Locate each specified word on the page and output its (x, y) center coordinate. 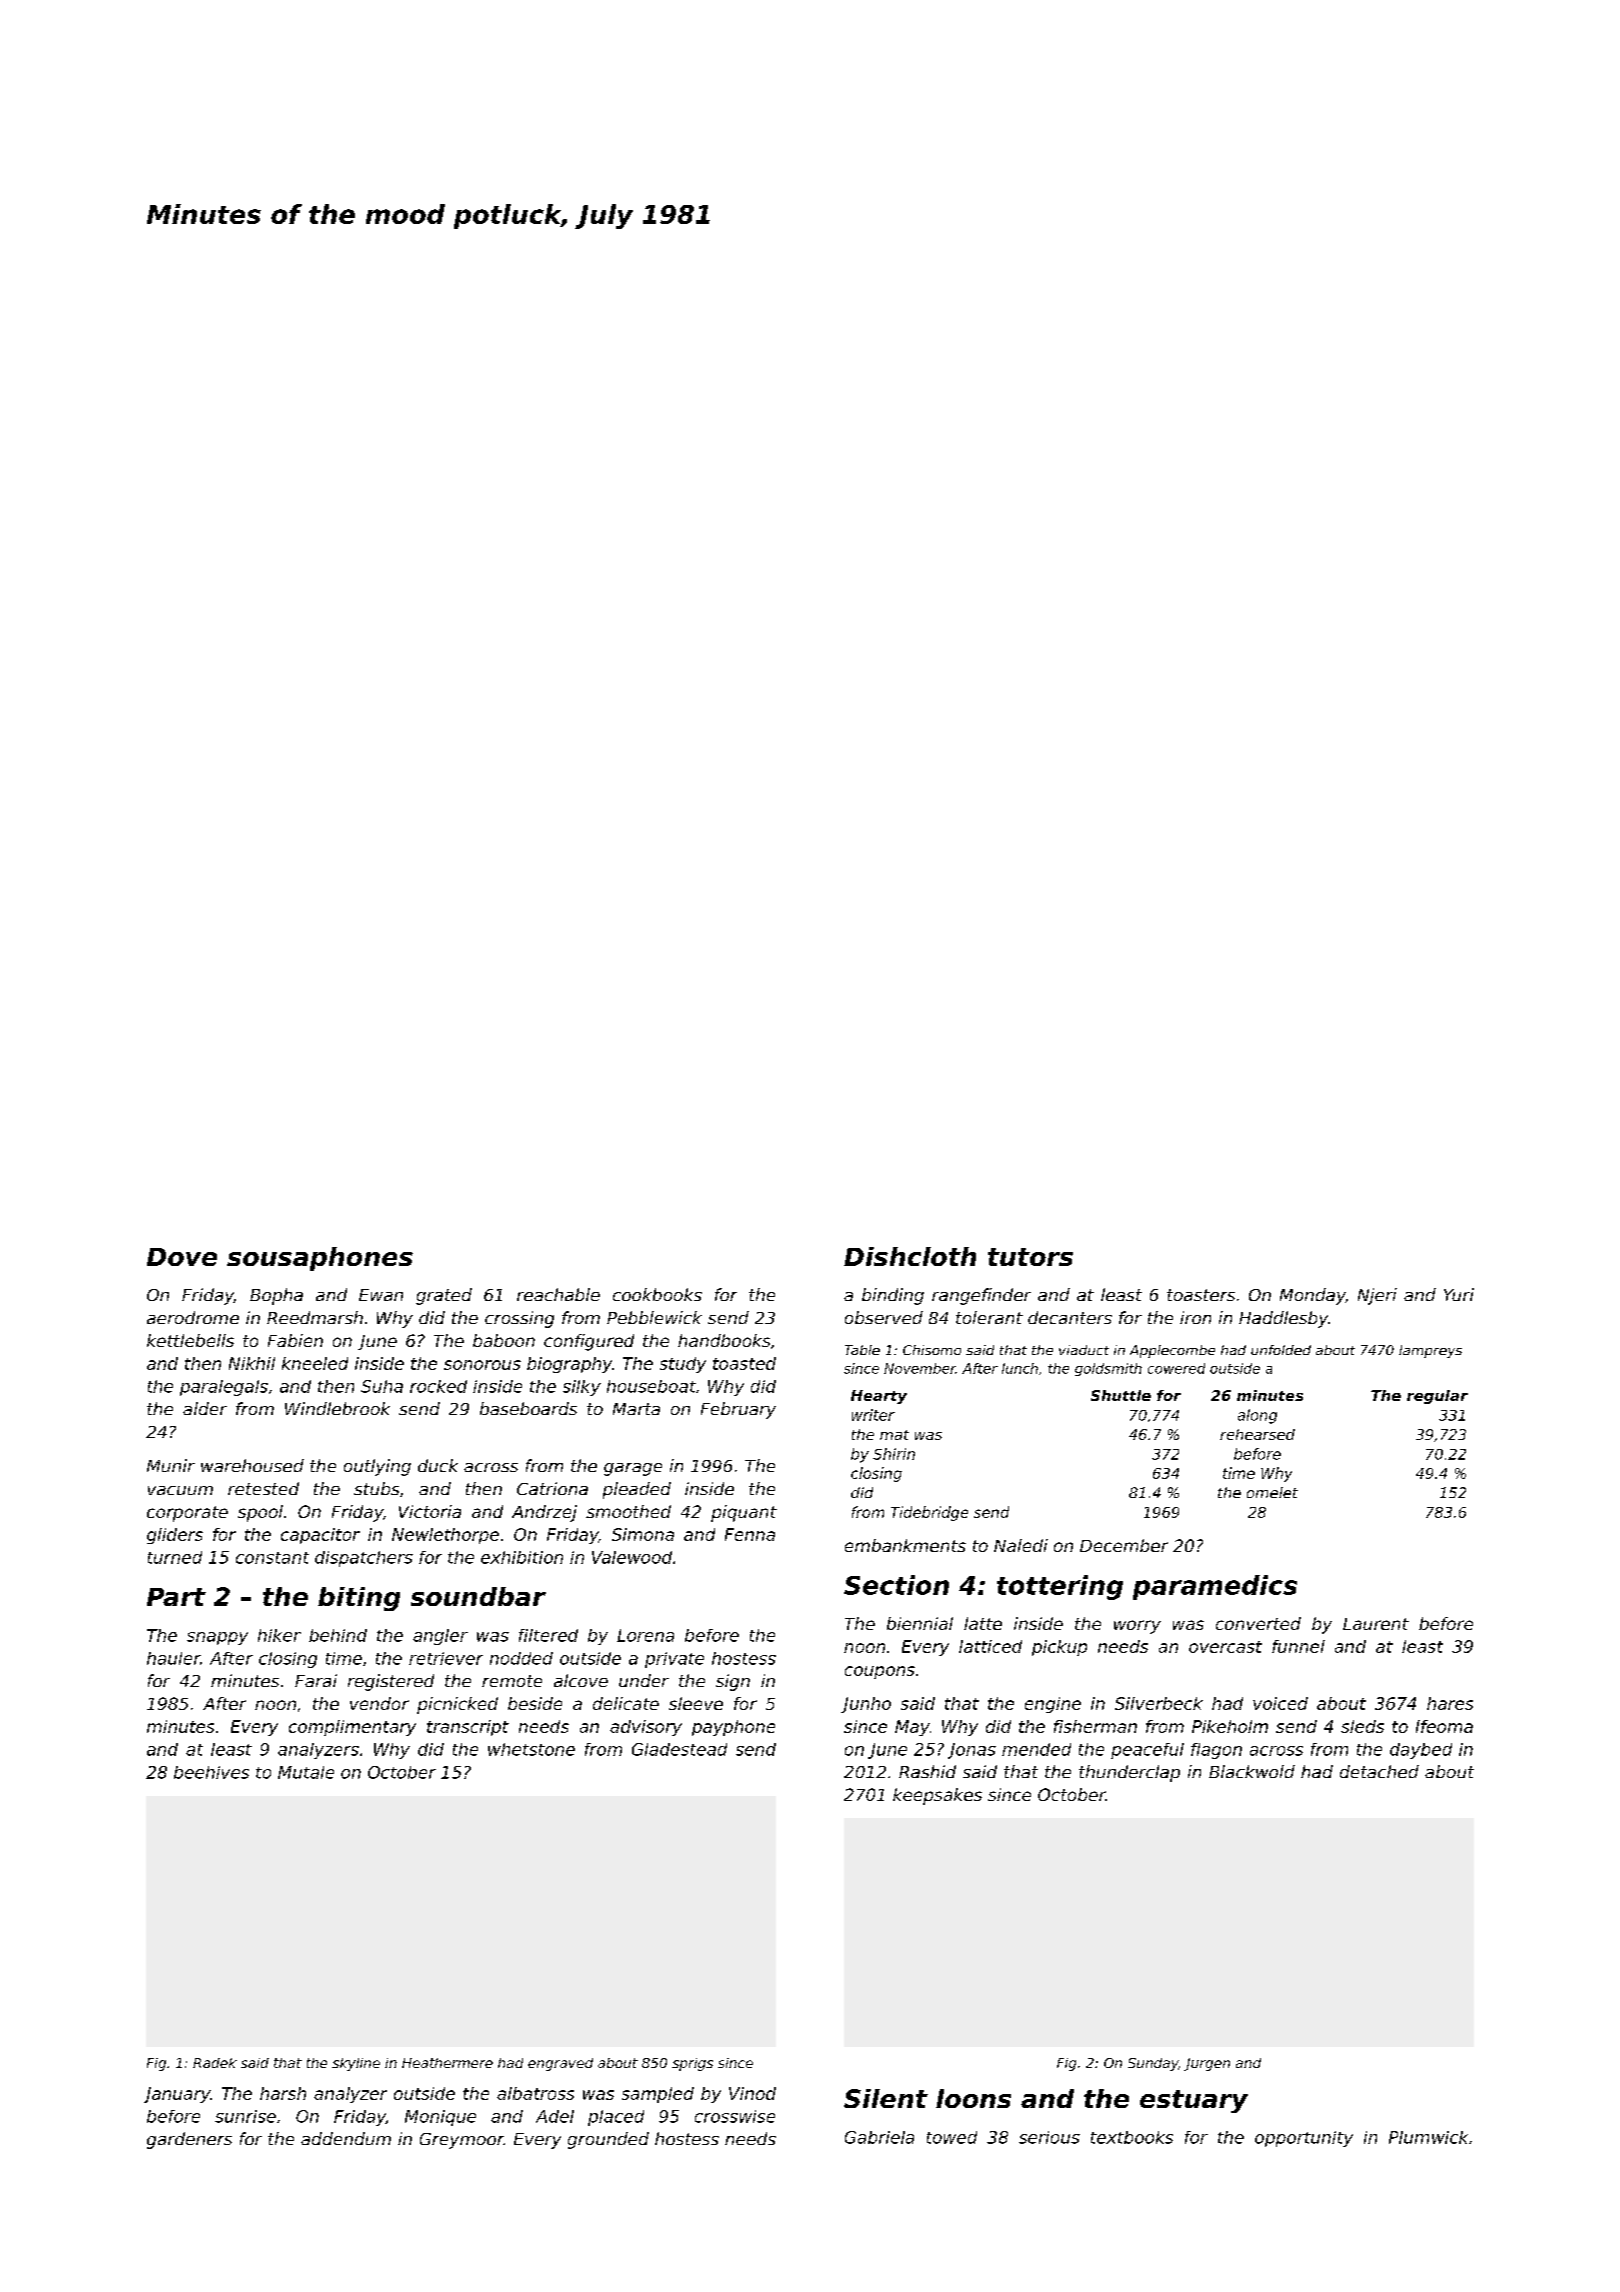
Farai (316, 1680)
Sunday (1153, 2064)
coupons (880, 1672)
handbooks (724, 1340)
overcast (1225, 1647)
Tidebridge (929, 1513)
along (1257, 1416)
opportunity (1304, 2139)
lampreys (1430, 1351)
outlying (377, 1467)
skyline (356, 2064)
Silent (886, 2098)
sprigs (692, 2064)
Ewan (381, 1295)
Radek (215, 2063)
